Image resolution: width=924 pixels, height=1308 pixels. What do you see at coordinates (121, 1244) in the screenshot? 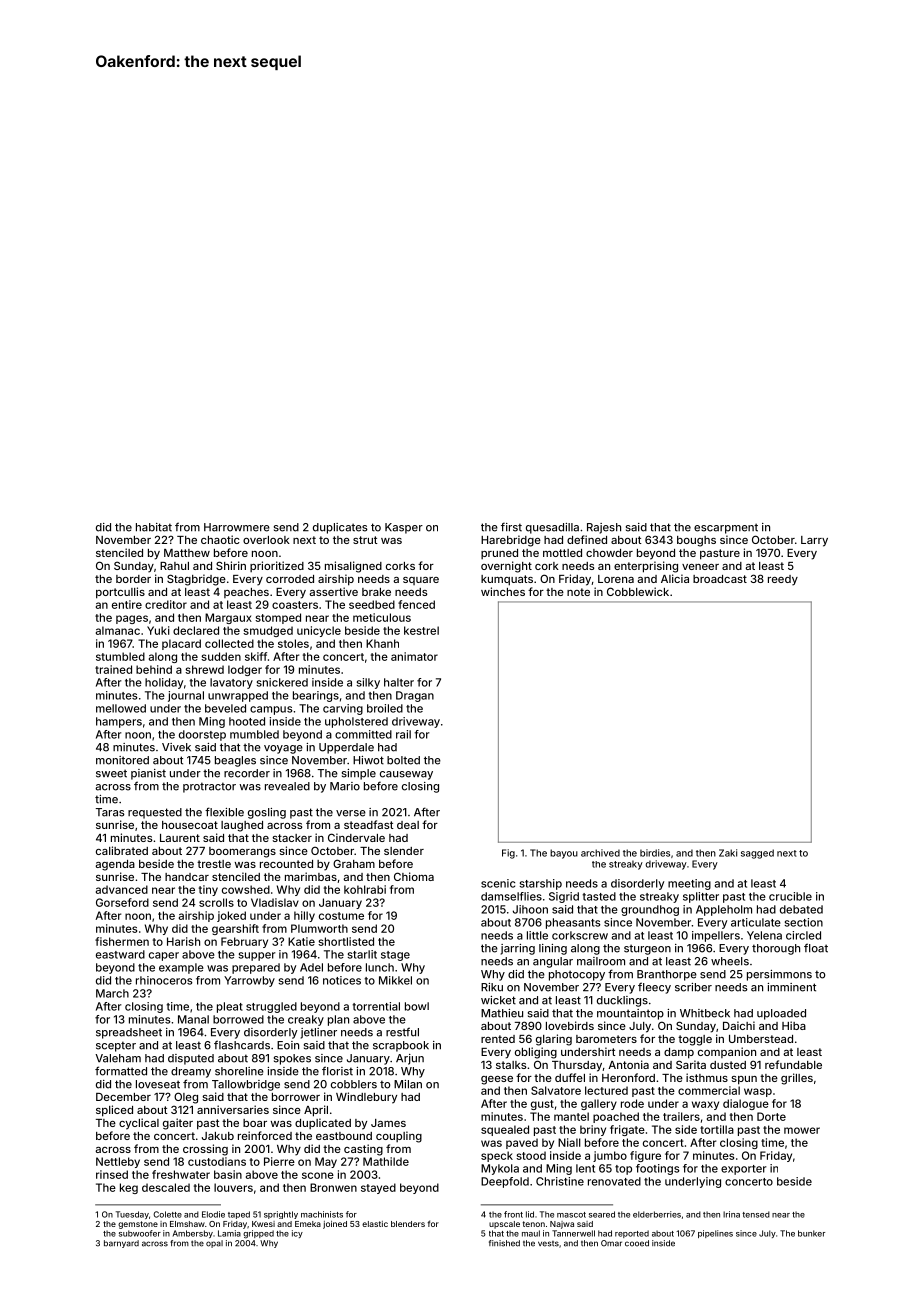
I see `barnyard` at bounding box center [121, 1244].
